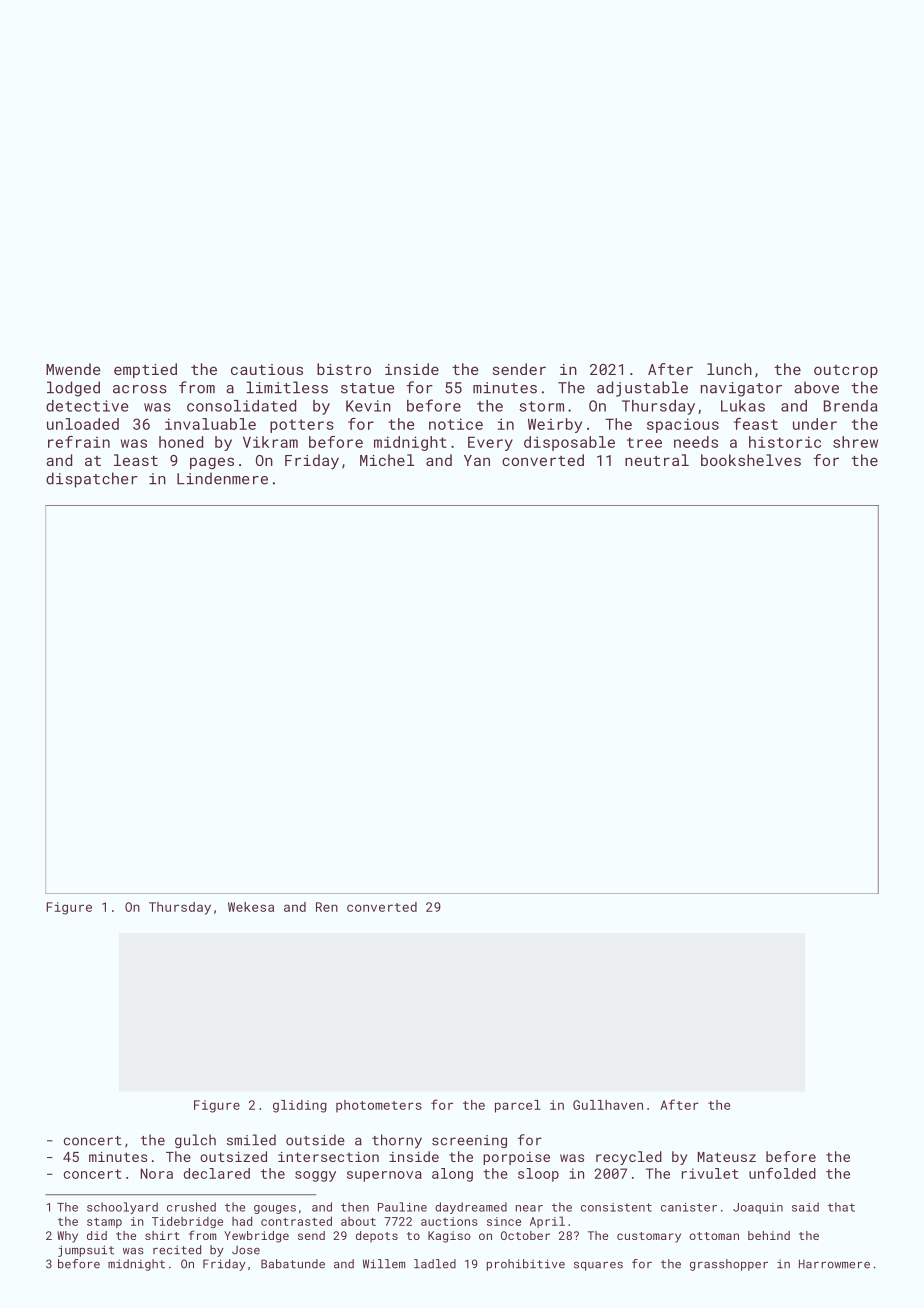 Image resolution: width=924 pixels, height=1308 pixels. What do you see at coordinates (344, 369) in the screenshot?
I see `bistro` at bounding box center [344, 369].
